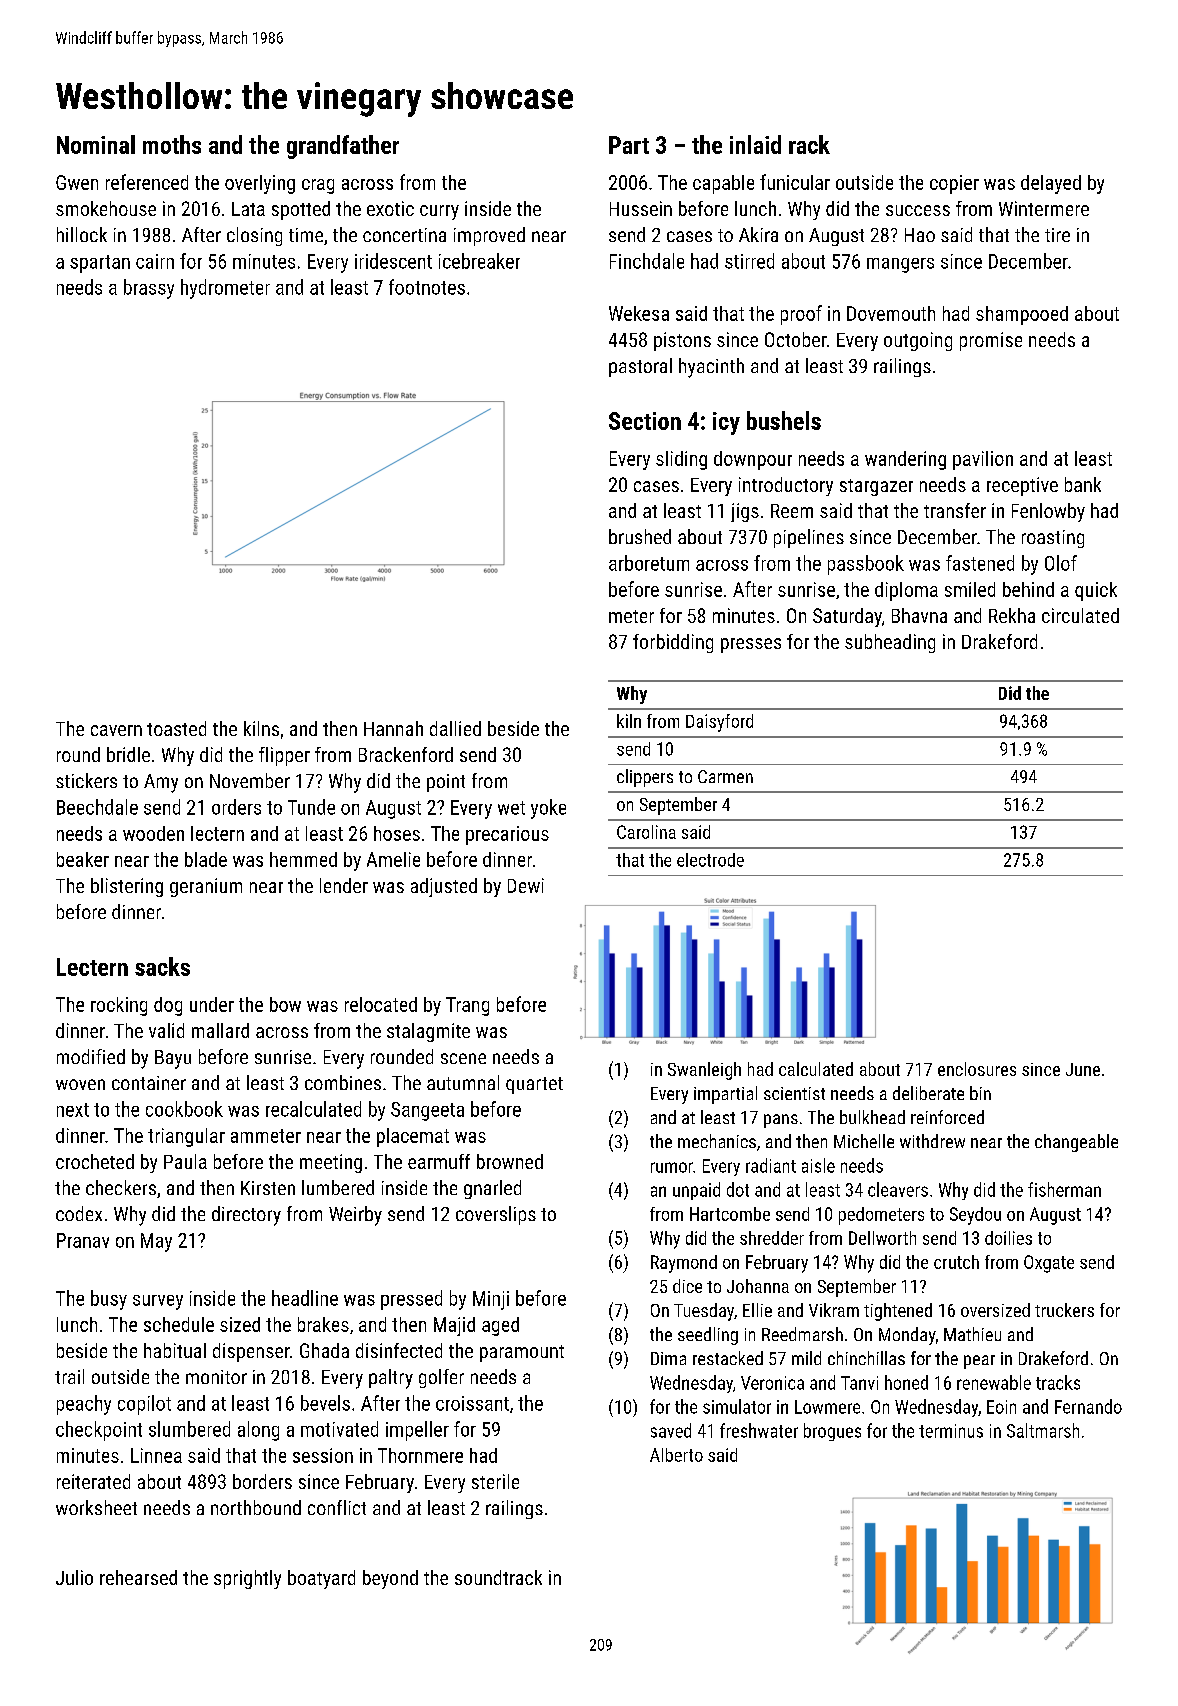  Describe the element at coordinates (900, 265) in the screenshot. I see `mangers` at that location.
